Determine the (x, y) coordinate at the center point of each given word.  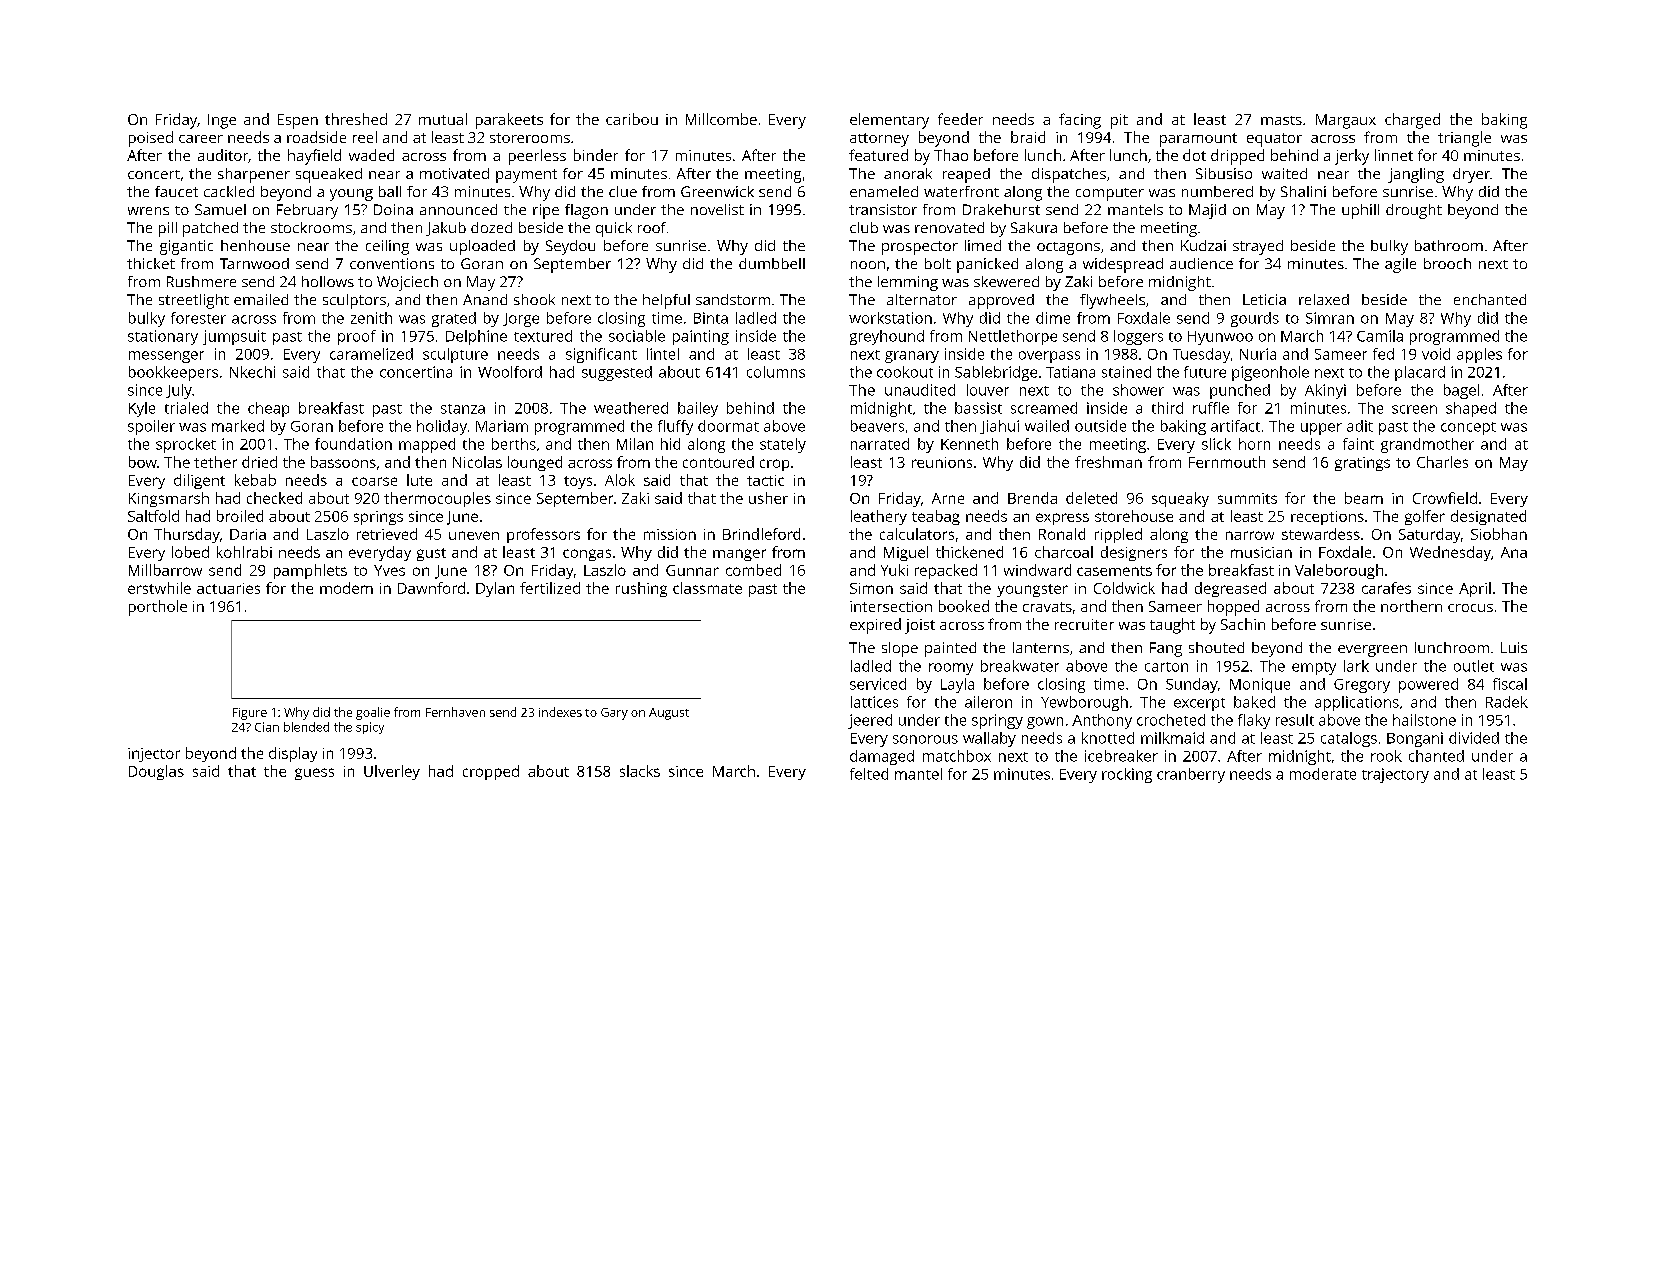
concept (1468, 428)
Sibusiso (1224, 173)
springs (378, 518)
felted (869, 774)
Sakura (1034, 227)
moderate (1323, 774)
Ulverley (392, 772)
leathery (879, 517)
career (201, 139)
